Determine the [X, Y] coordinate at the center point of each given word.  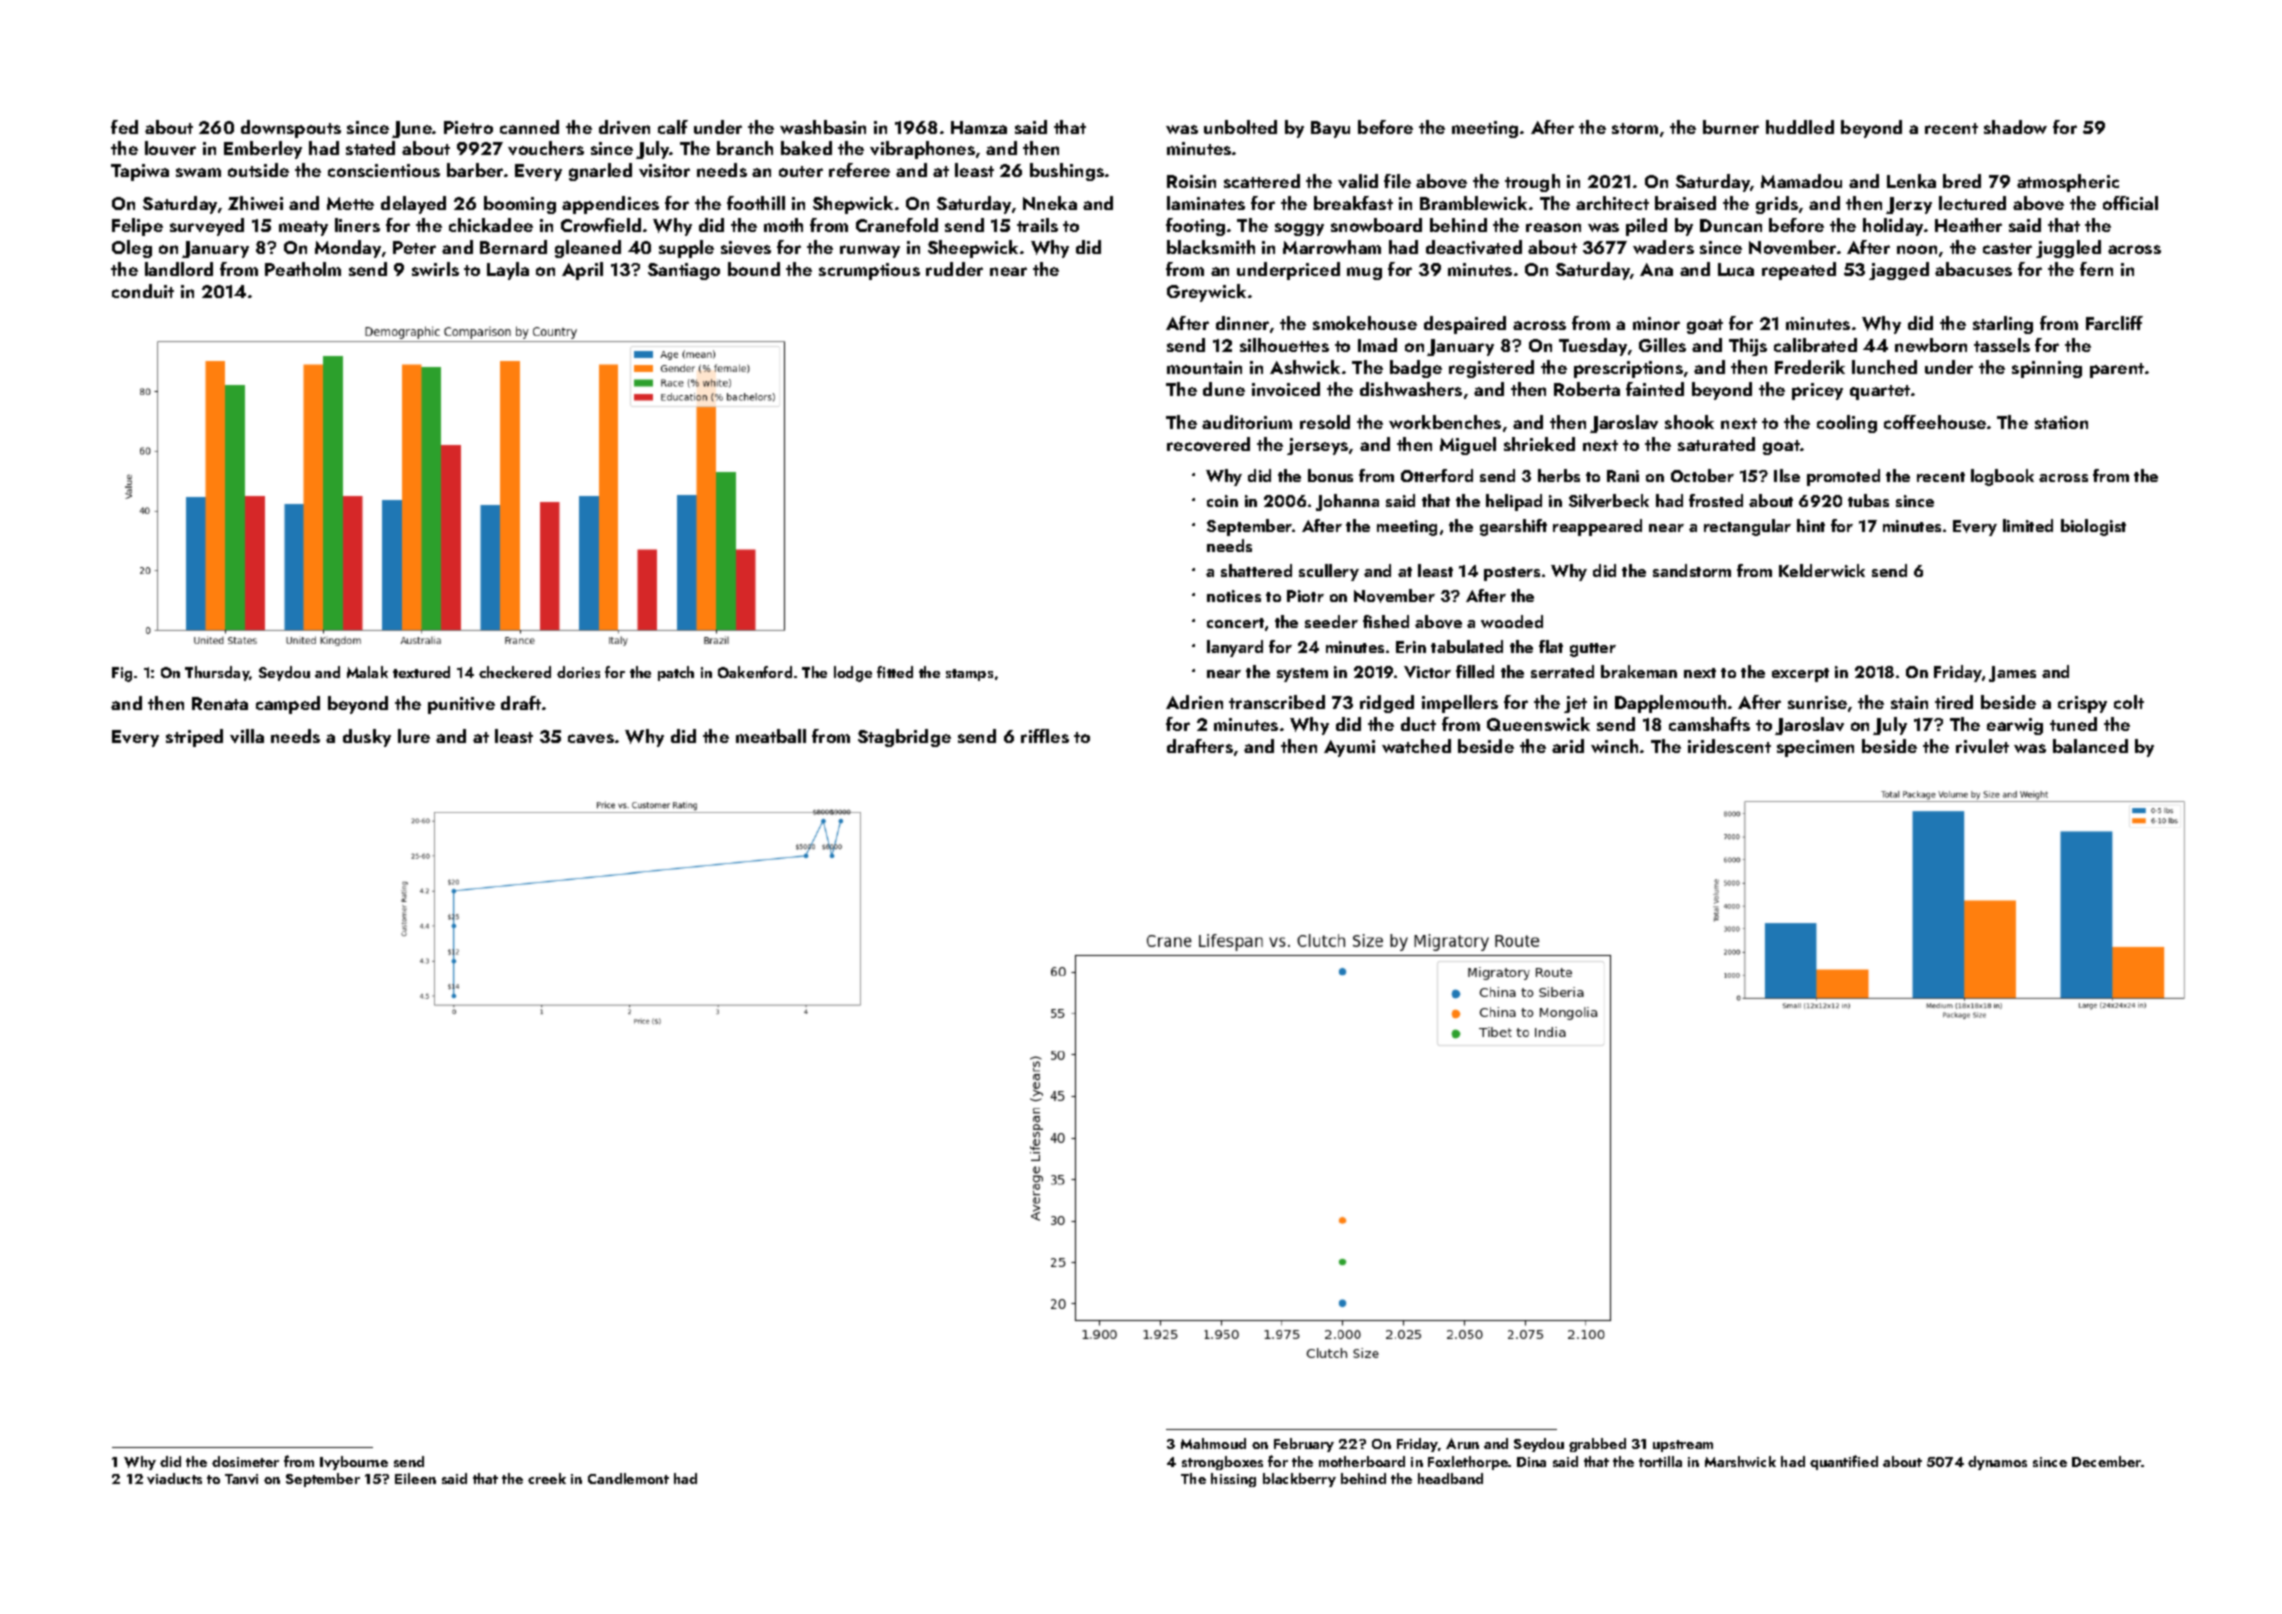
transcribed [1277, 702]
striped [194, 738]
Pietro [468, 127]
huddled [1800, 127]
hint [1811, 525]
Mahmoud [1213, 1443]
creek [547, 1478]
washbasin [823, 127]
